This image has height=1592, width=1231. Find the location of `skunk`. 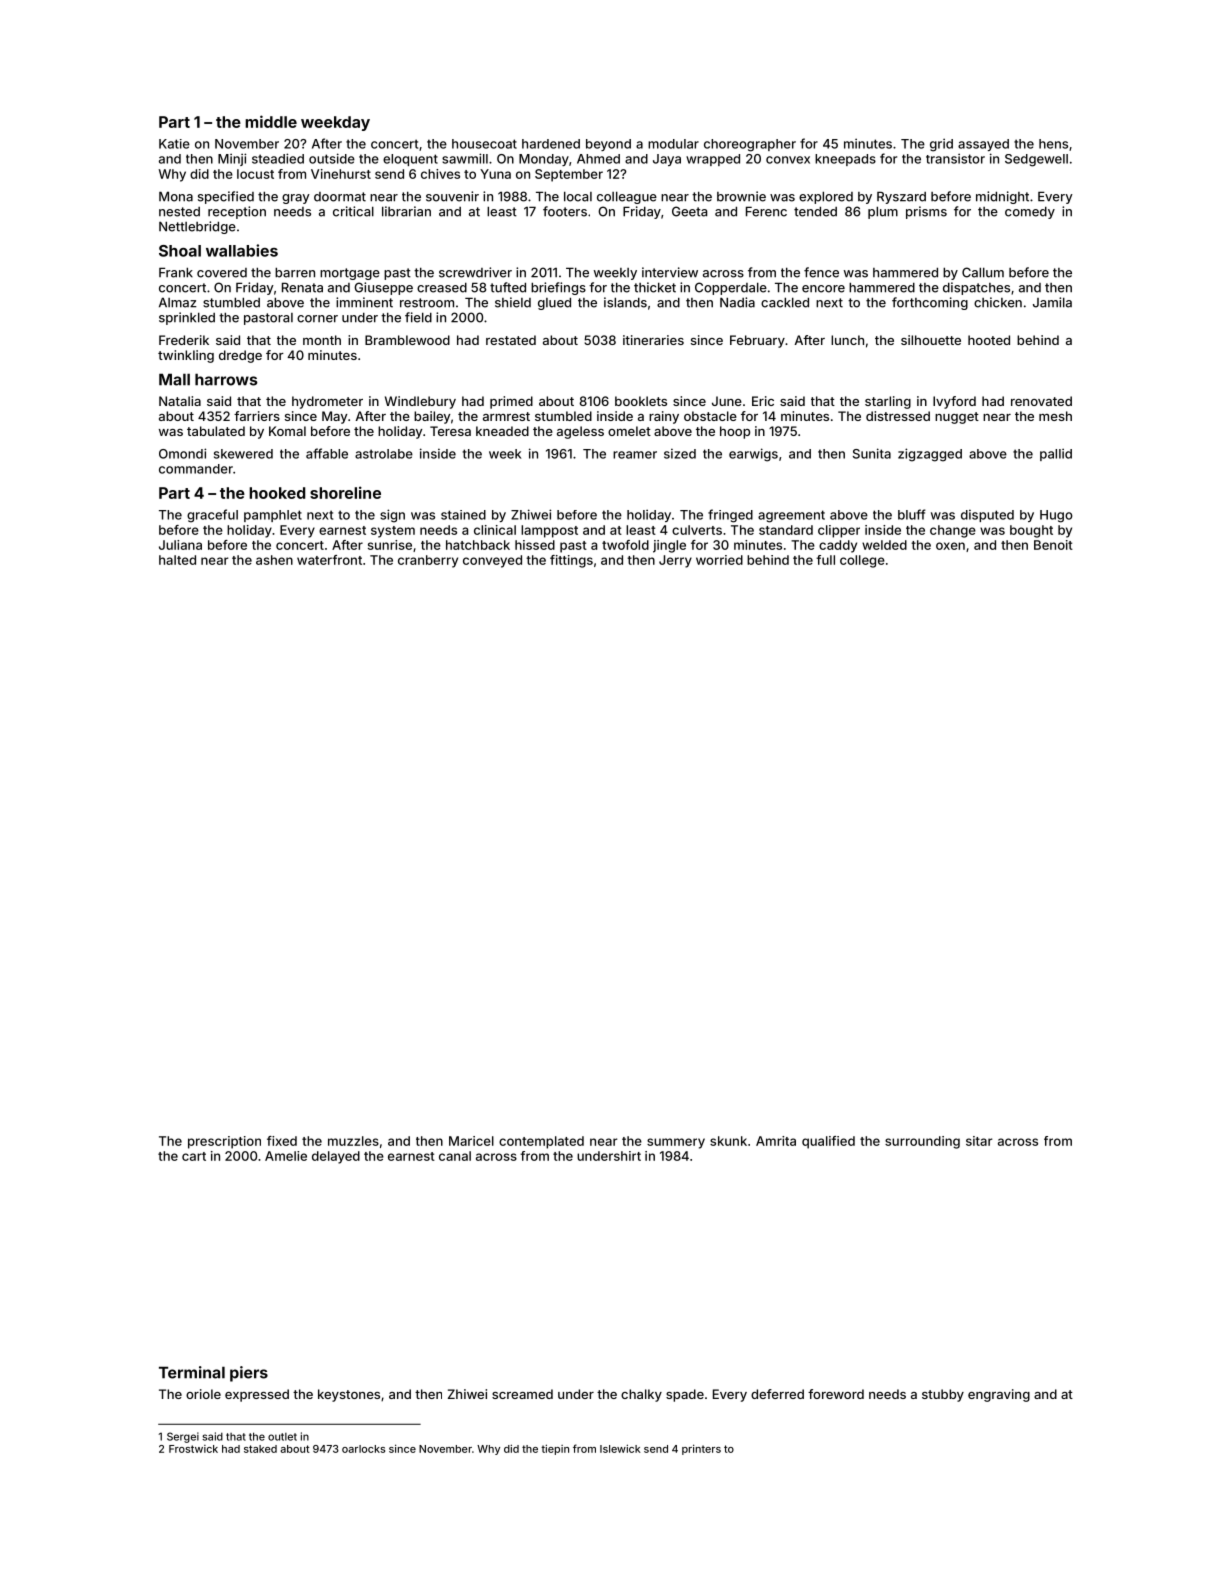

skunk is located at coordinates (728, 1141).
